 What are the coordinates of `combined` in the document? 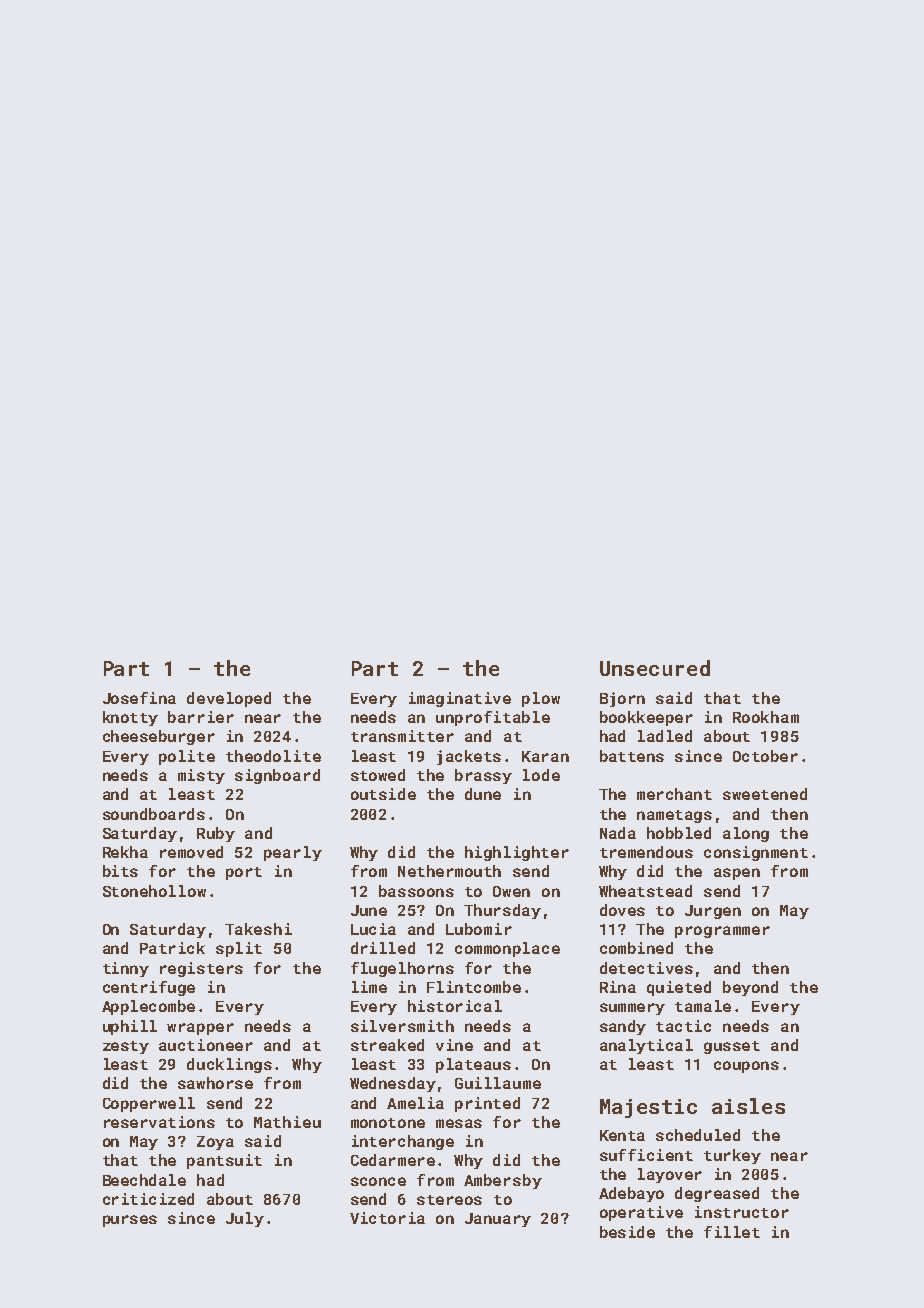 It's located at (636, 948).
